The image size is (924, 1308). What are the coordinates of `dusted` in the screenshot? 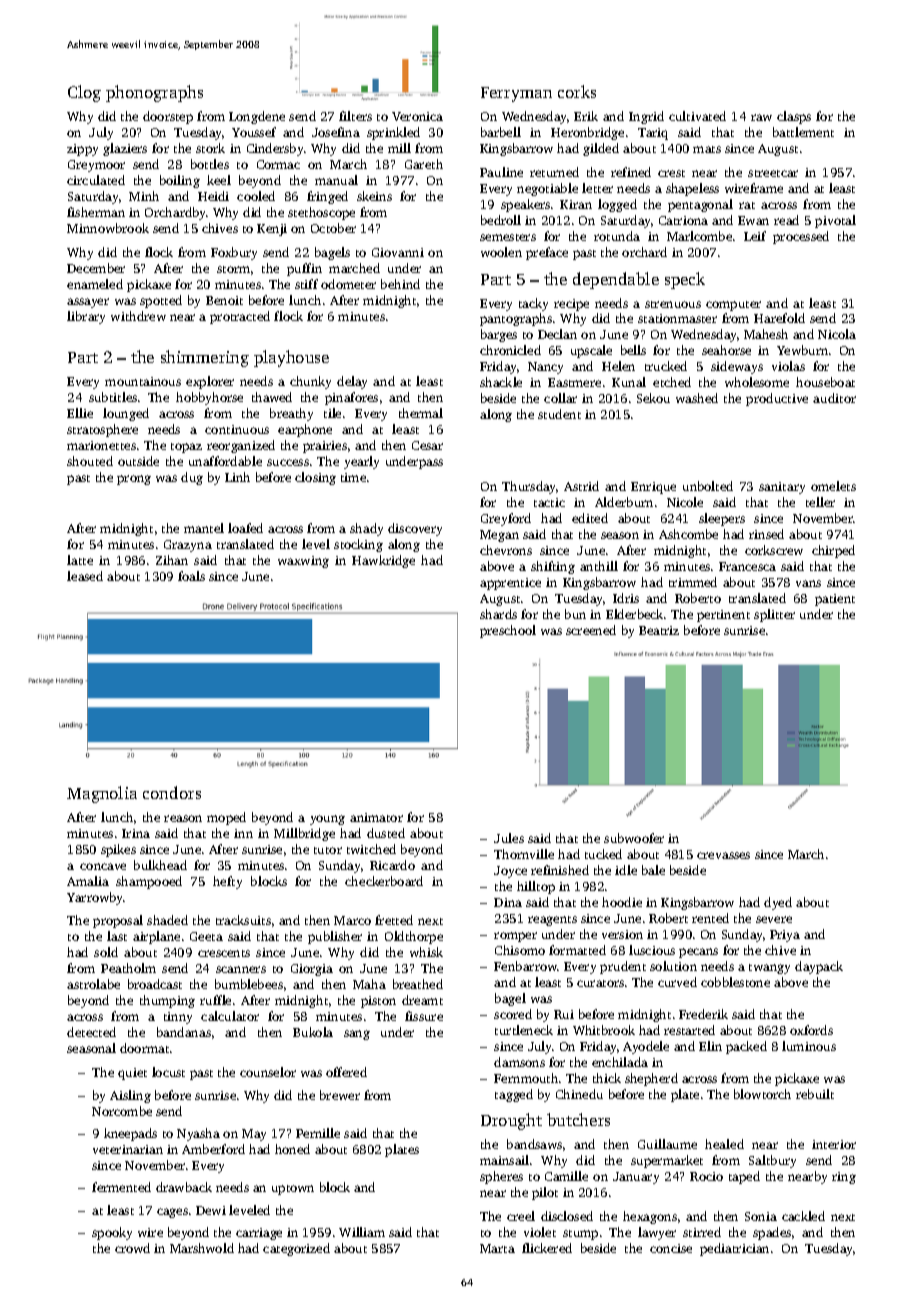 It's located at (386, 833).
